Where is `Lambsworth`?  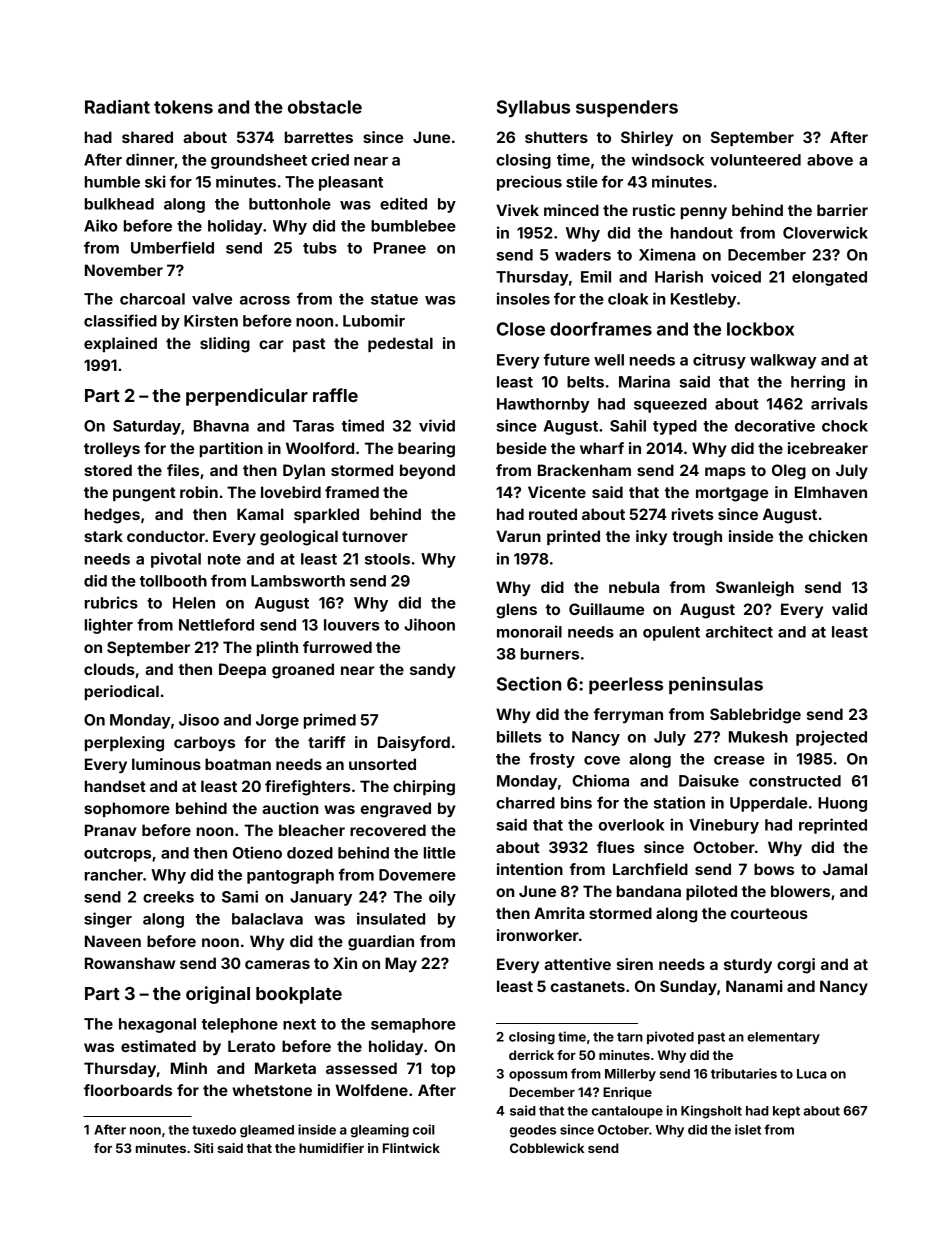
Lambsworth is located at coordinates (298, 581).
